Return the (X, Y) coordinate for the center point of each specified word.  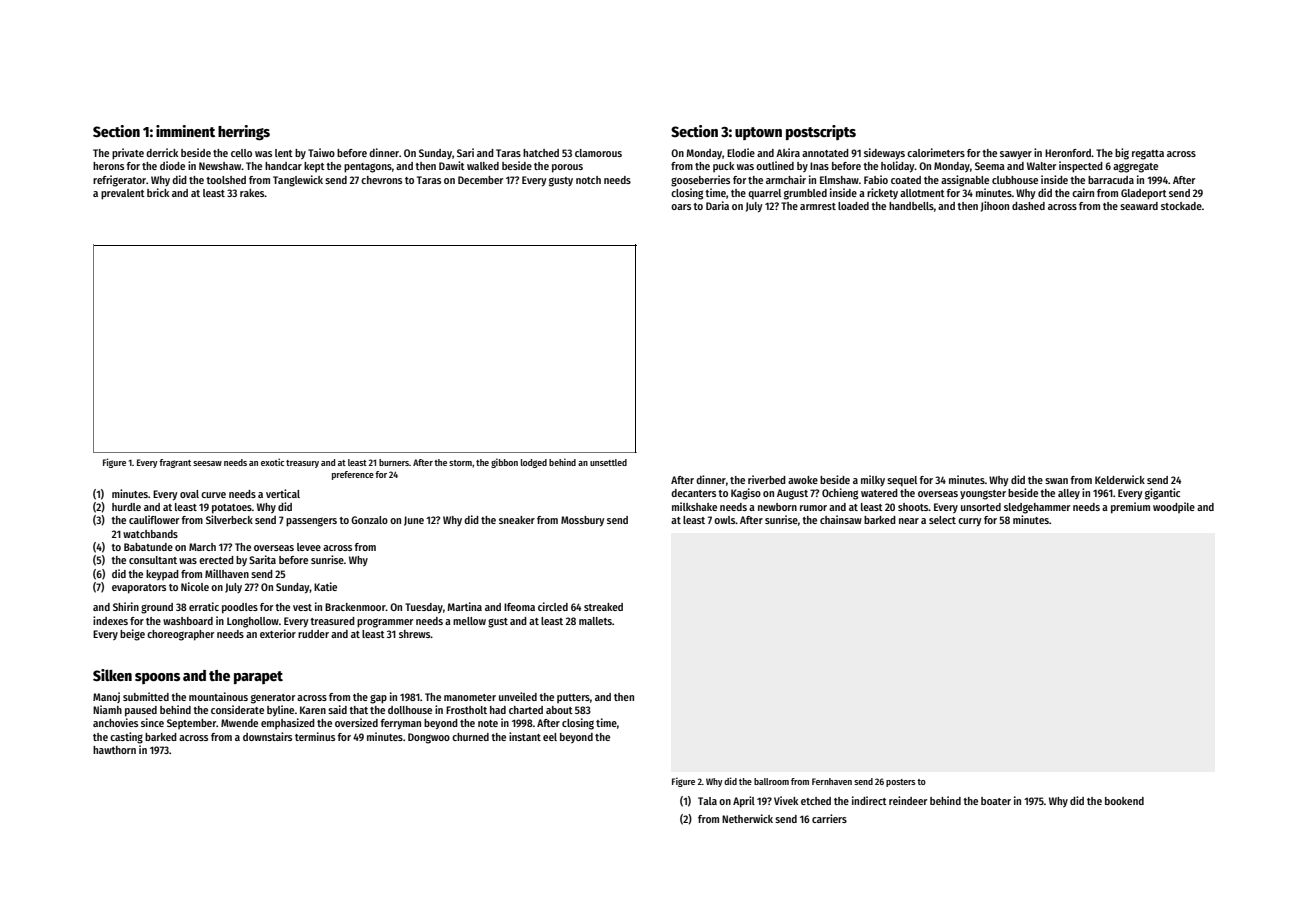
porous (567, 168)
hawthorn (114, 750)
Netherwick (747, 818)
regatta (1148, 155)
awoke (803, 480)
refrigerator (119, 181)
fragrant (175, 463)
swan (1056, 481)
